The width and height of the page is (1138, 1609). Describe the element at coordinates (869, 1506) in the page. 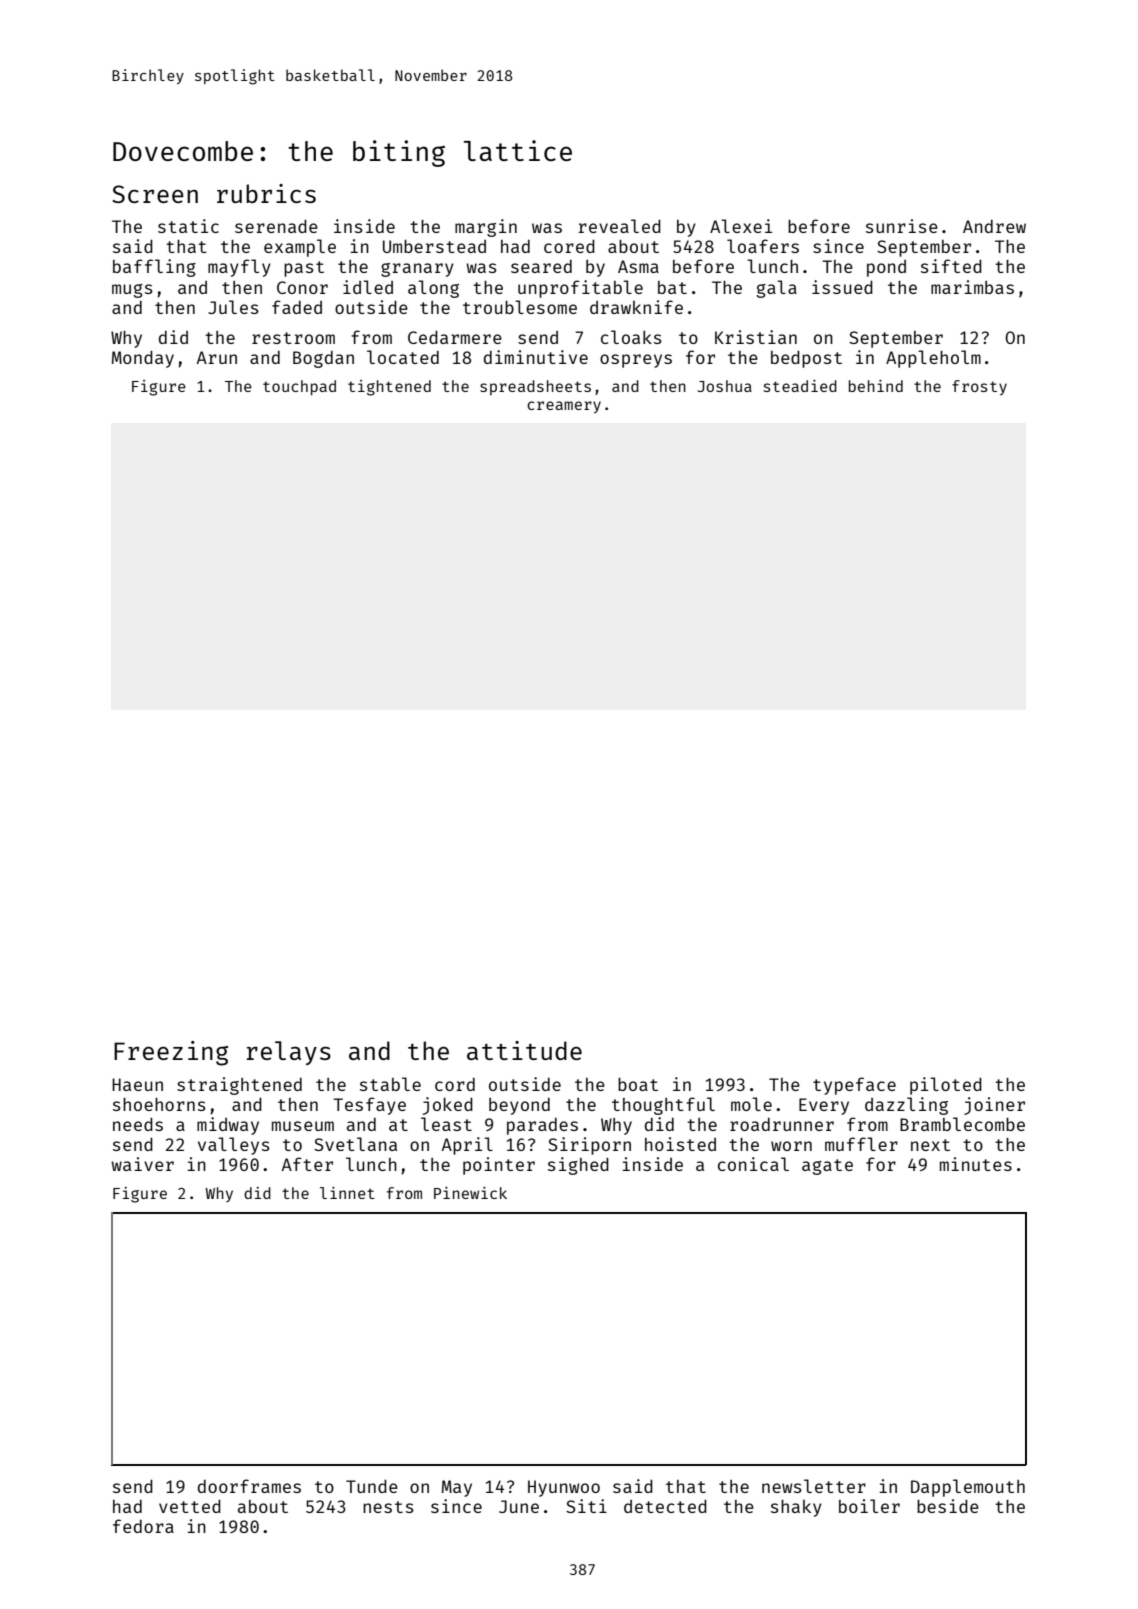

I see `boiler` at that location.
